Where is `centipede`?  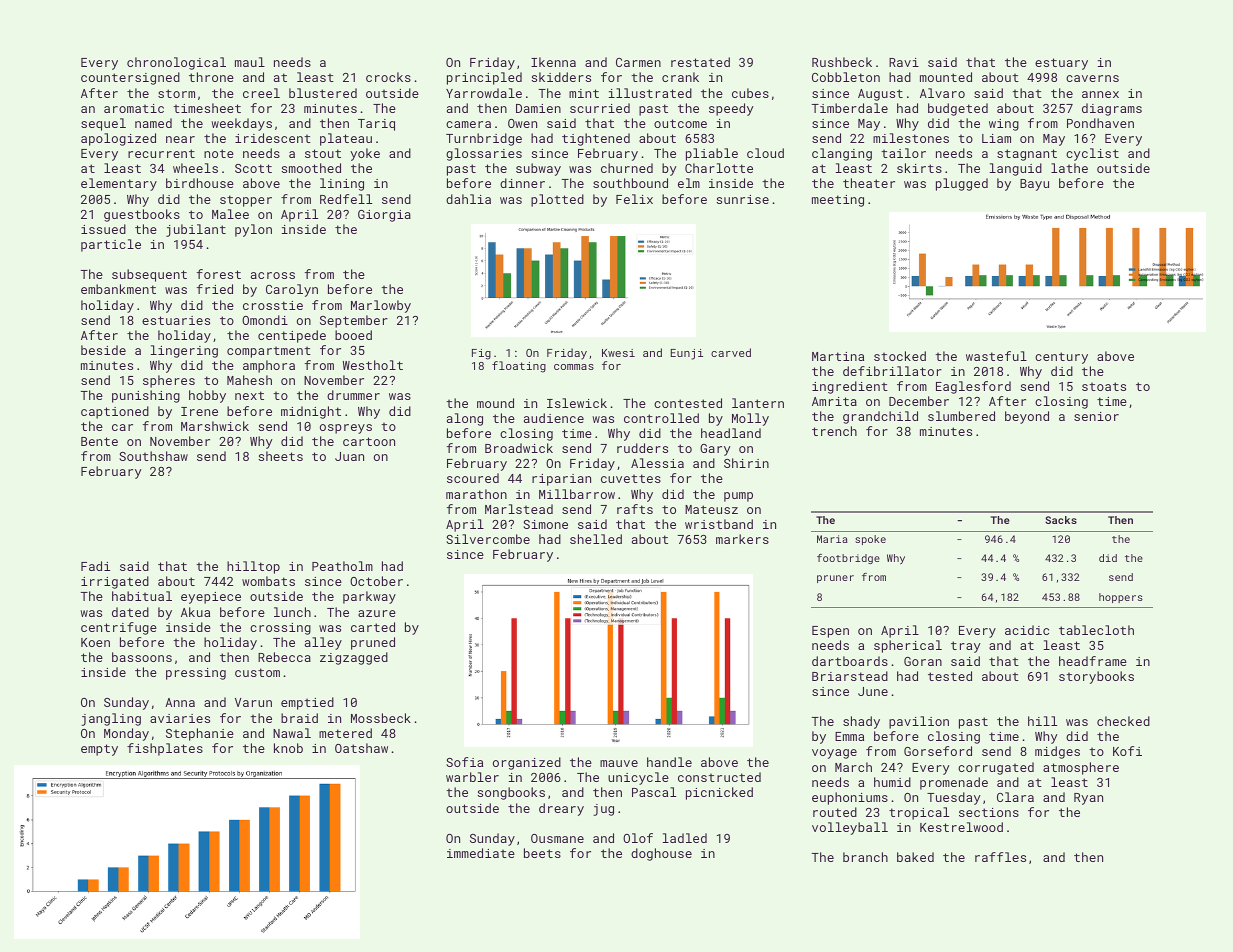 centipede is located at coordinates (292, 336).
